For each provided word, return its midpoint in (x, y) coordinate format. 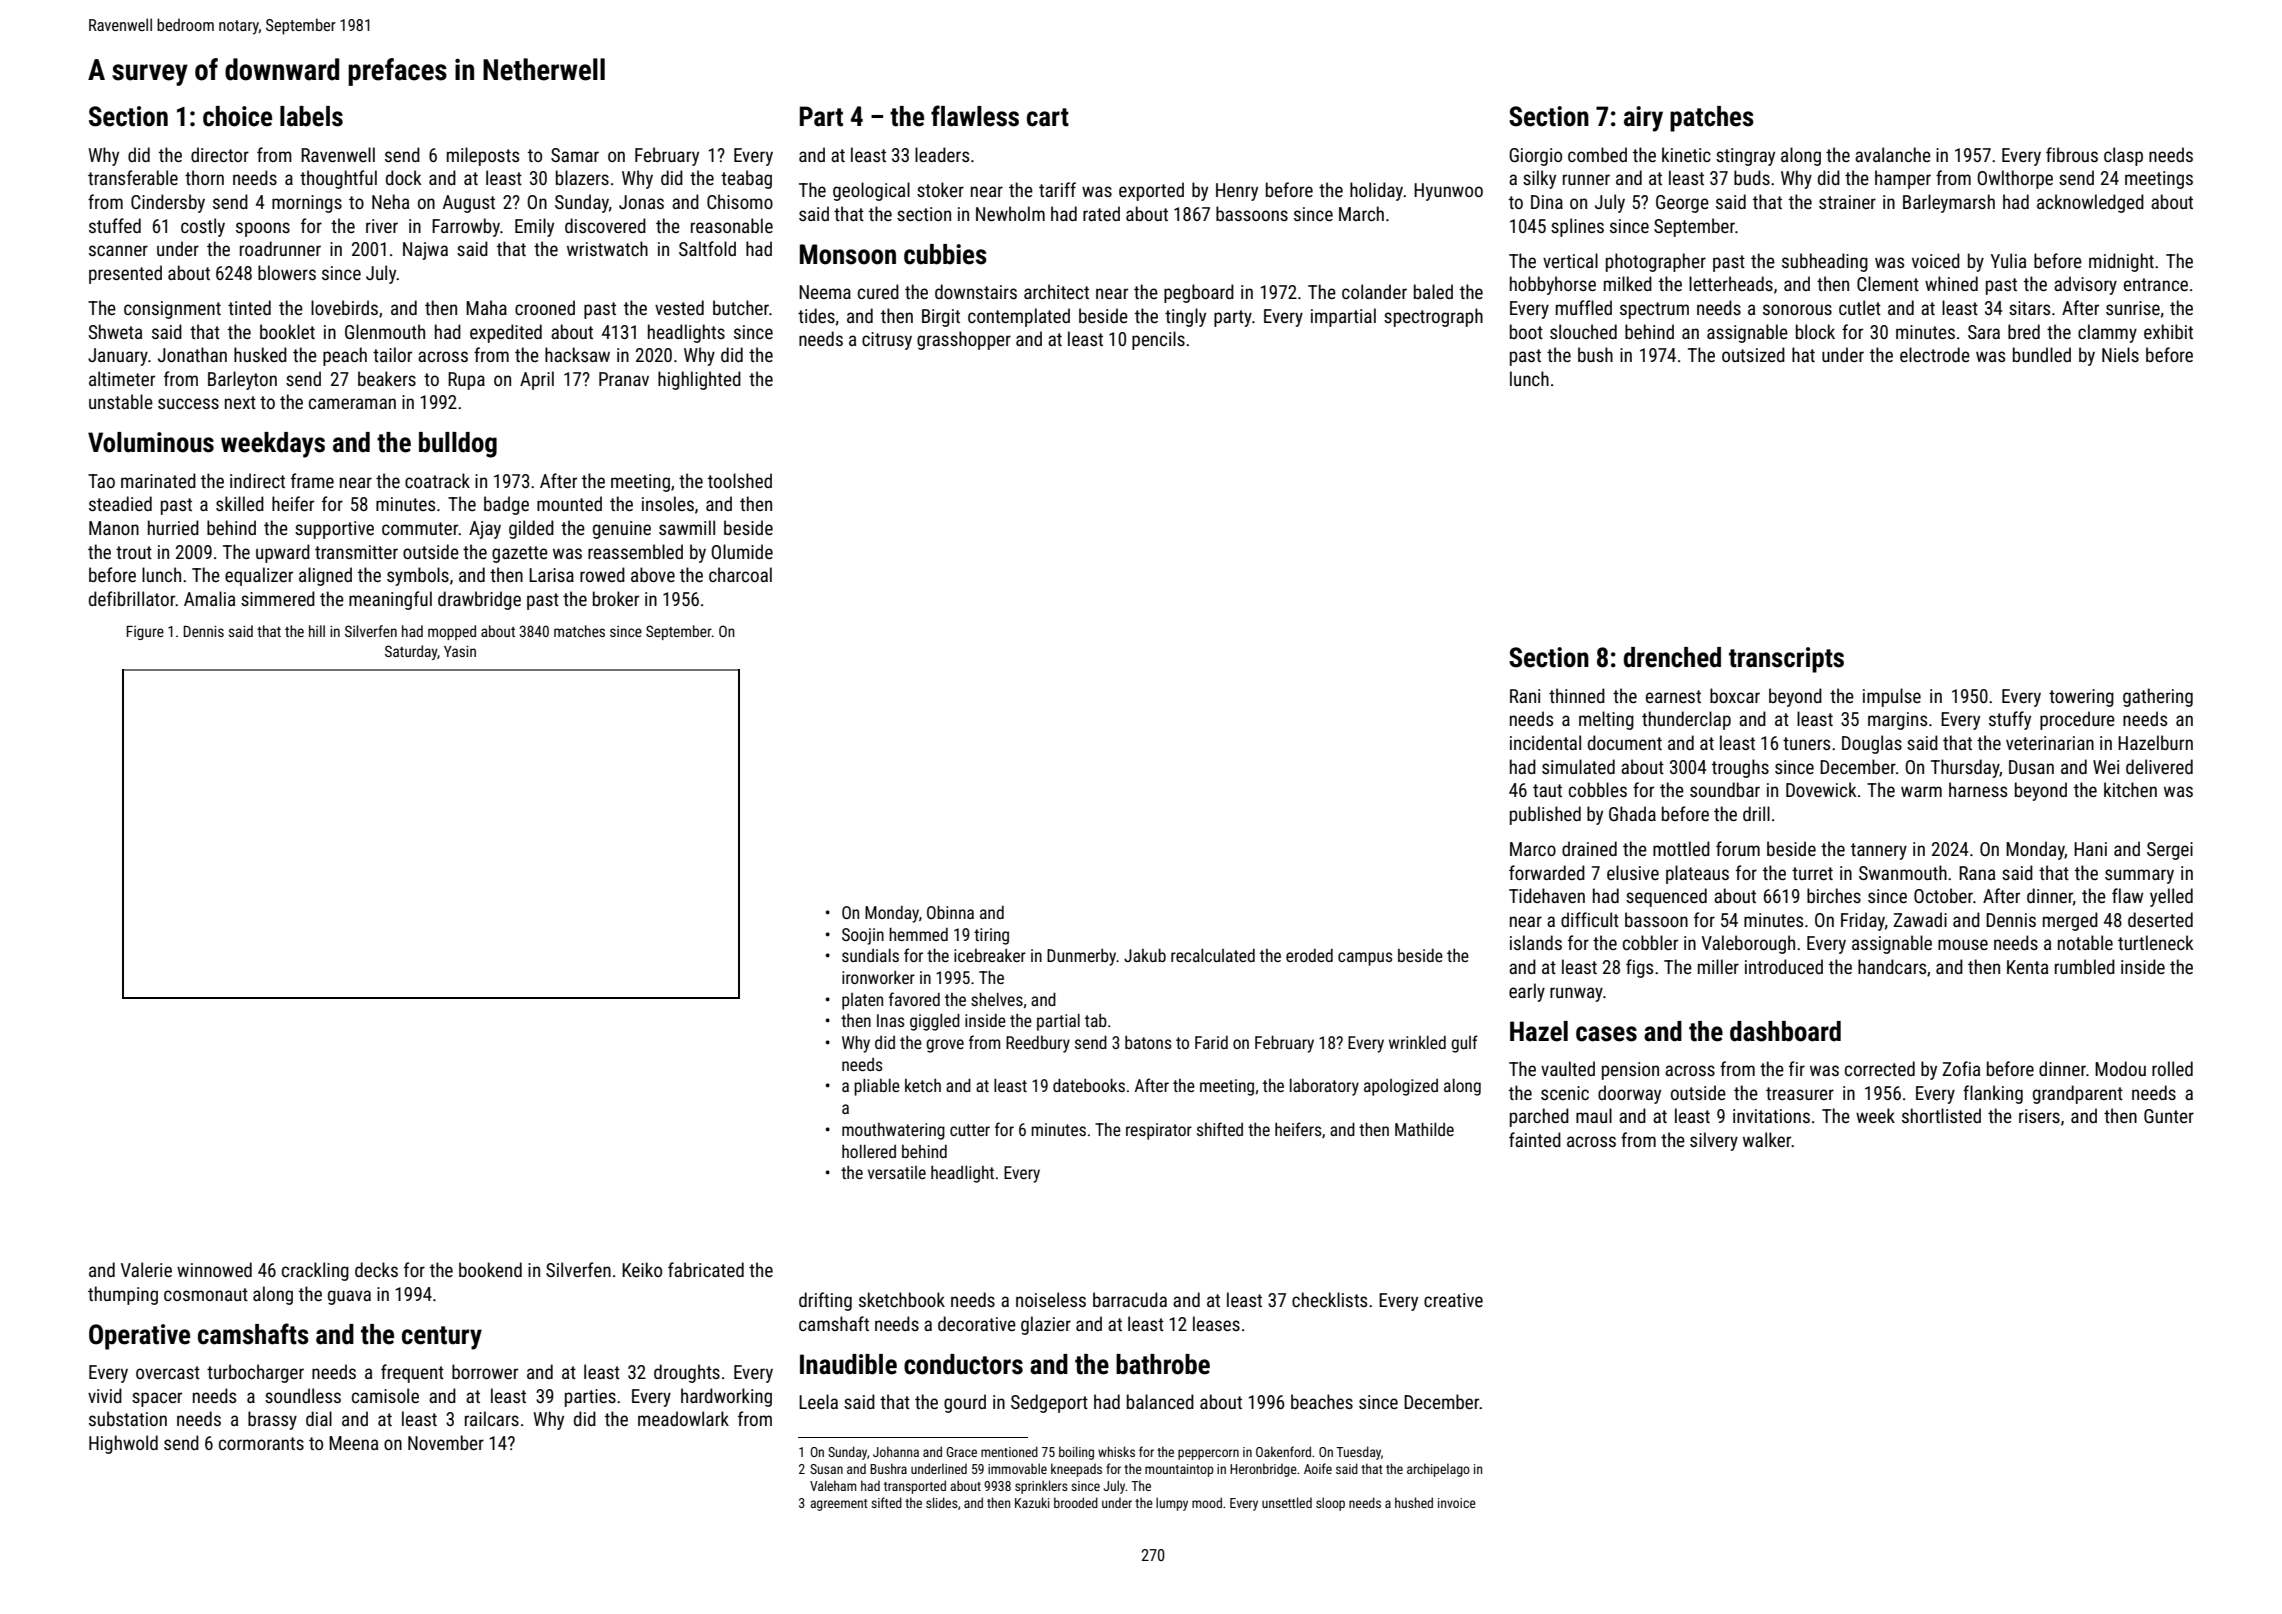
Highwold (123, 1444)
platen (862, 1001)
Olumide (742, 551)
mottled (1681, 848)
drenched (1672, 657)
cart (1048, 117)
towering (2081, 698)
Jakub (1145, 955)
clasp (2123, 156)
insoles (668, 503)
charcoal (740, 574)
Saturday (411, 652)
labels (311, 116)
